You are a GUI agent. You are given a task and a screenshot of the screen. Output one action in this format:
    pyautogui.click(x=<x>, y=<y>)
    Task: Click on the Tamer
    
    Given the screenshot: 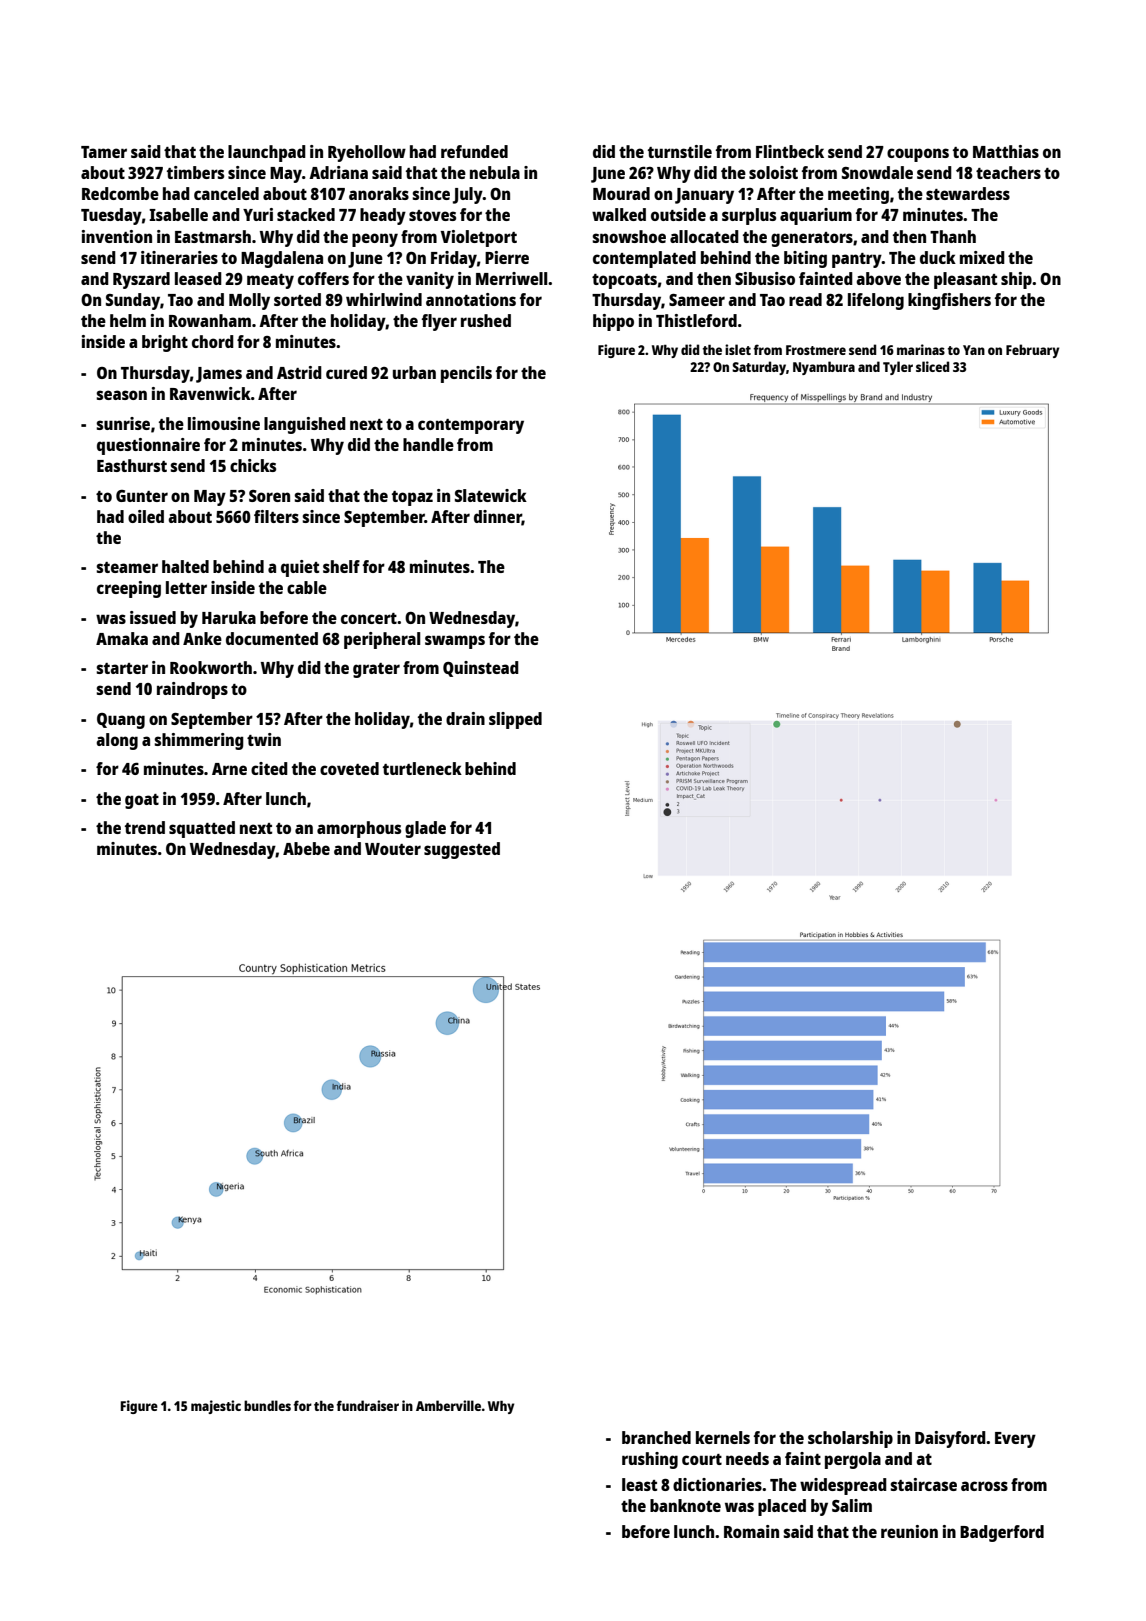 What is the action you would take?
    pyautogui.click(x=104, y=152)
